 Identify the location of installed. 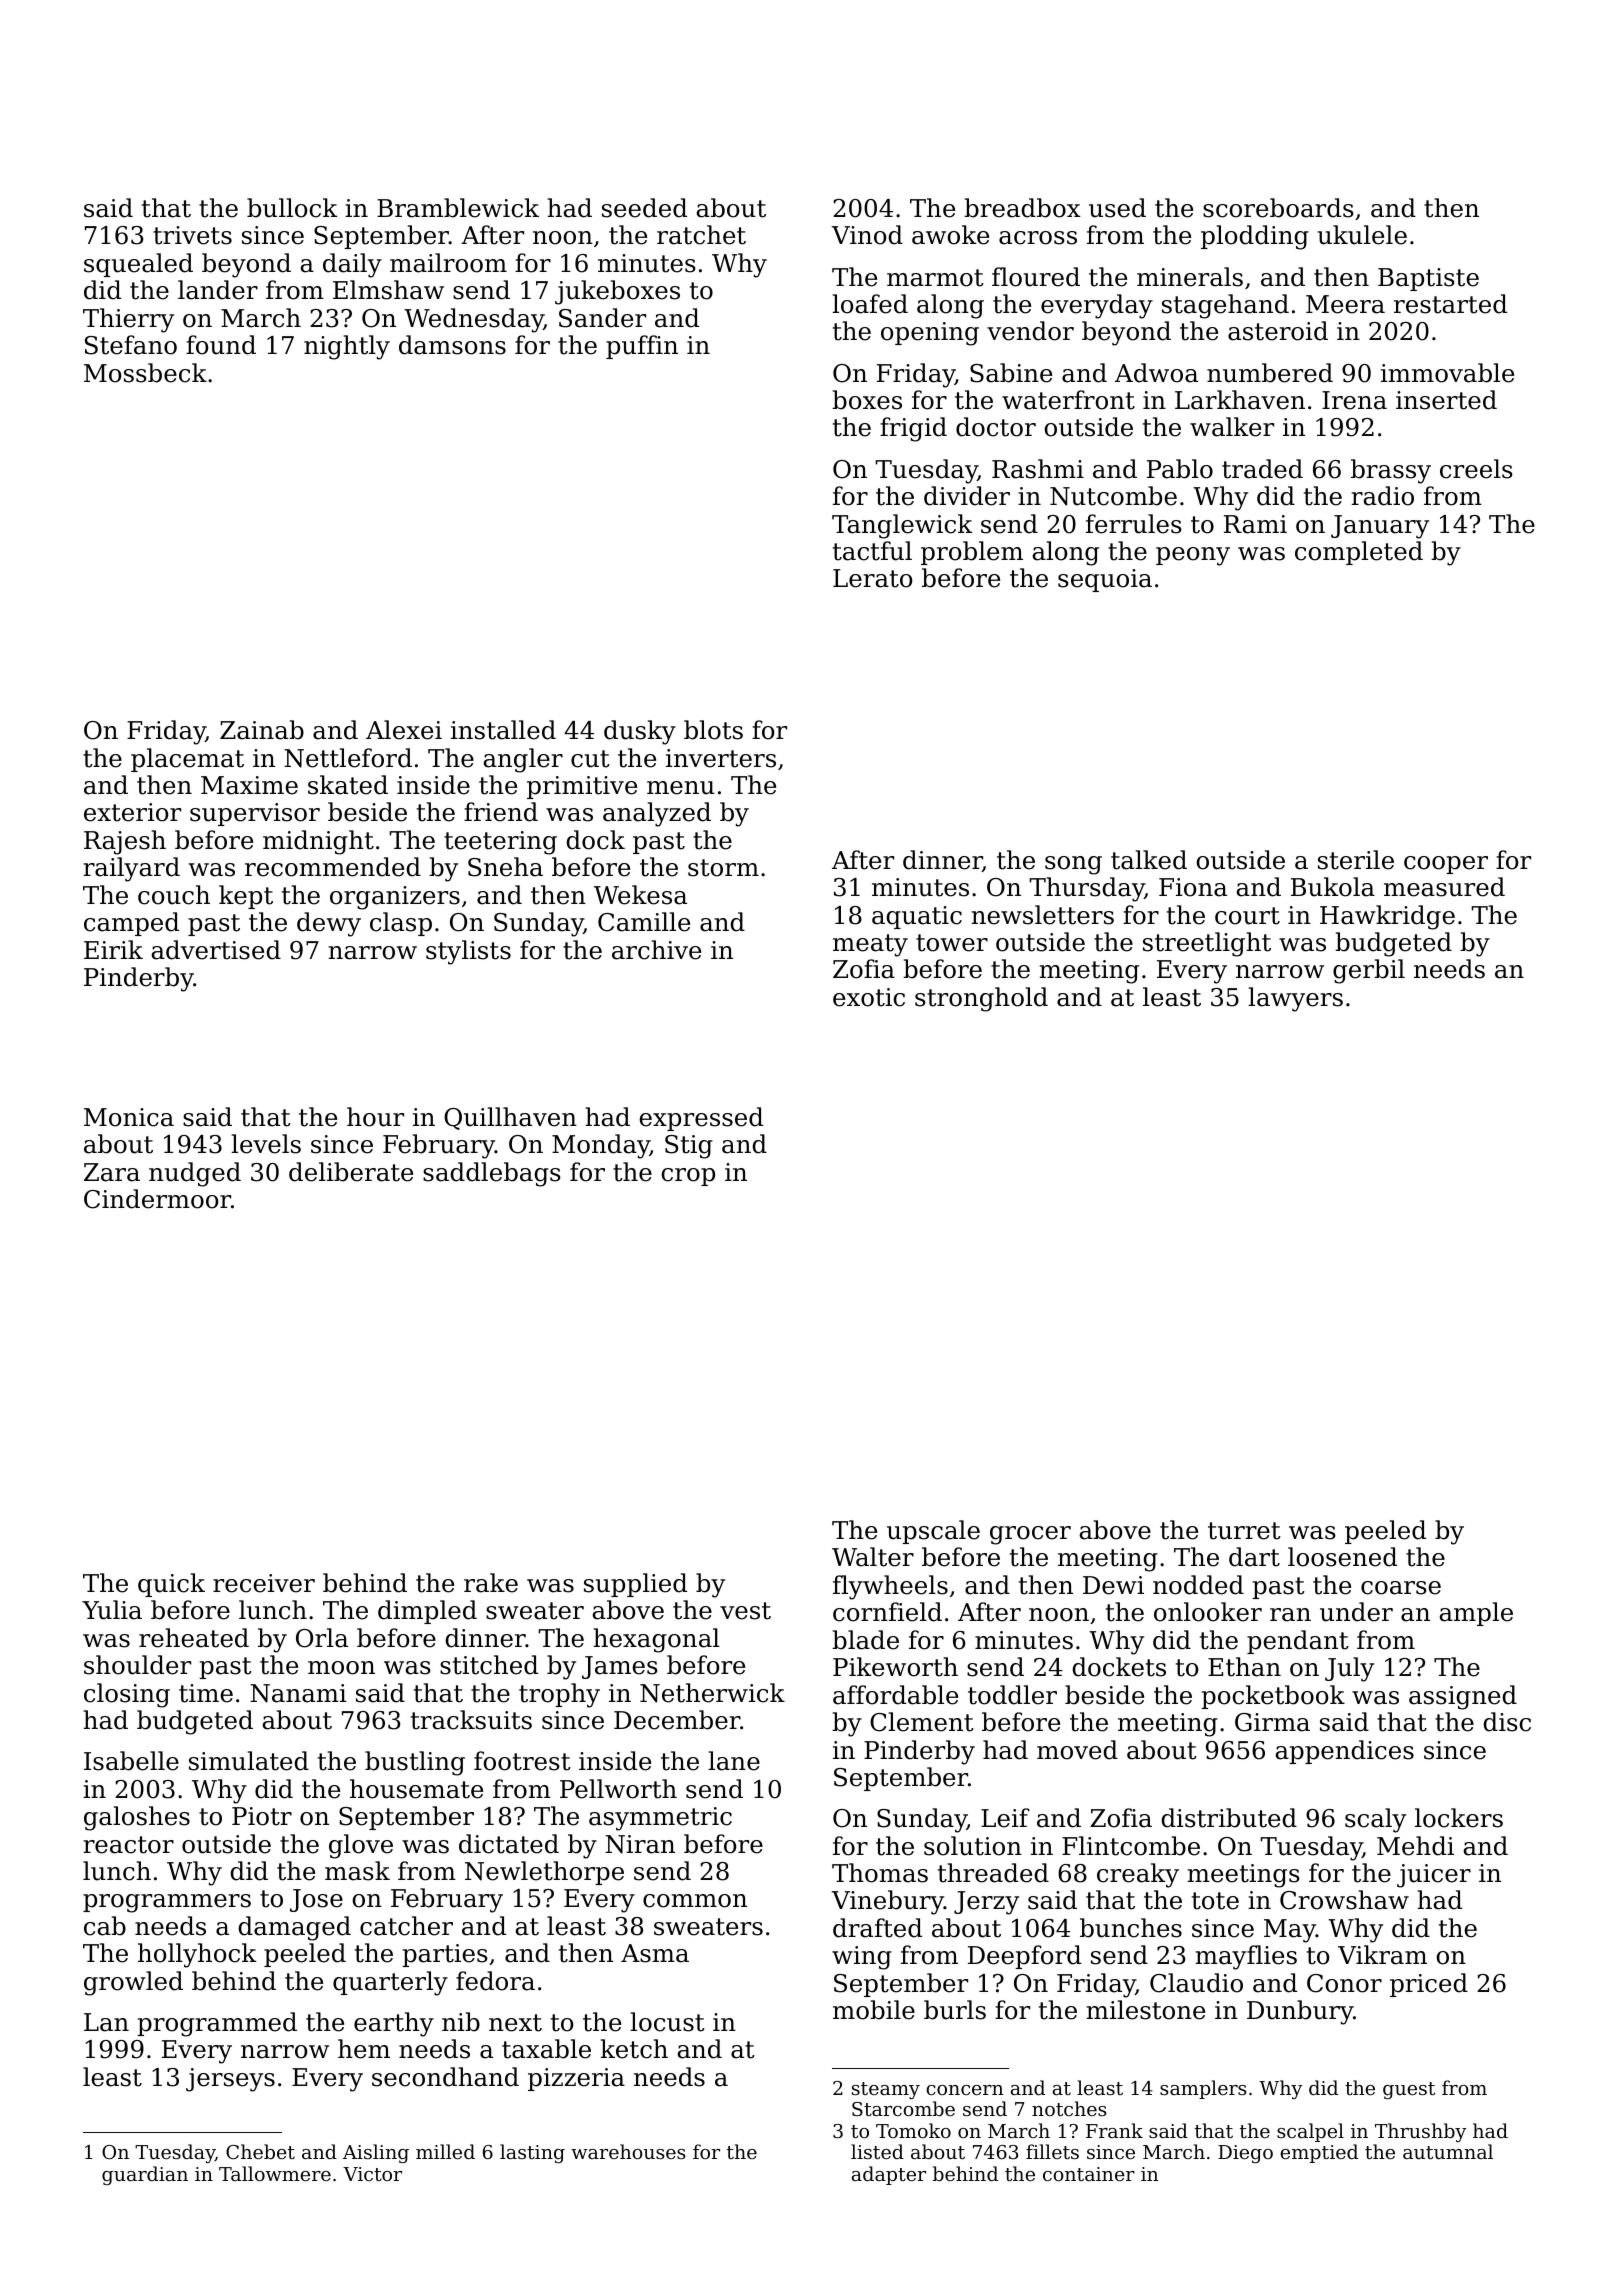
(503, 730).
